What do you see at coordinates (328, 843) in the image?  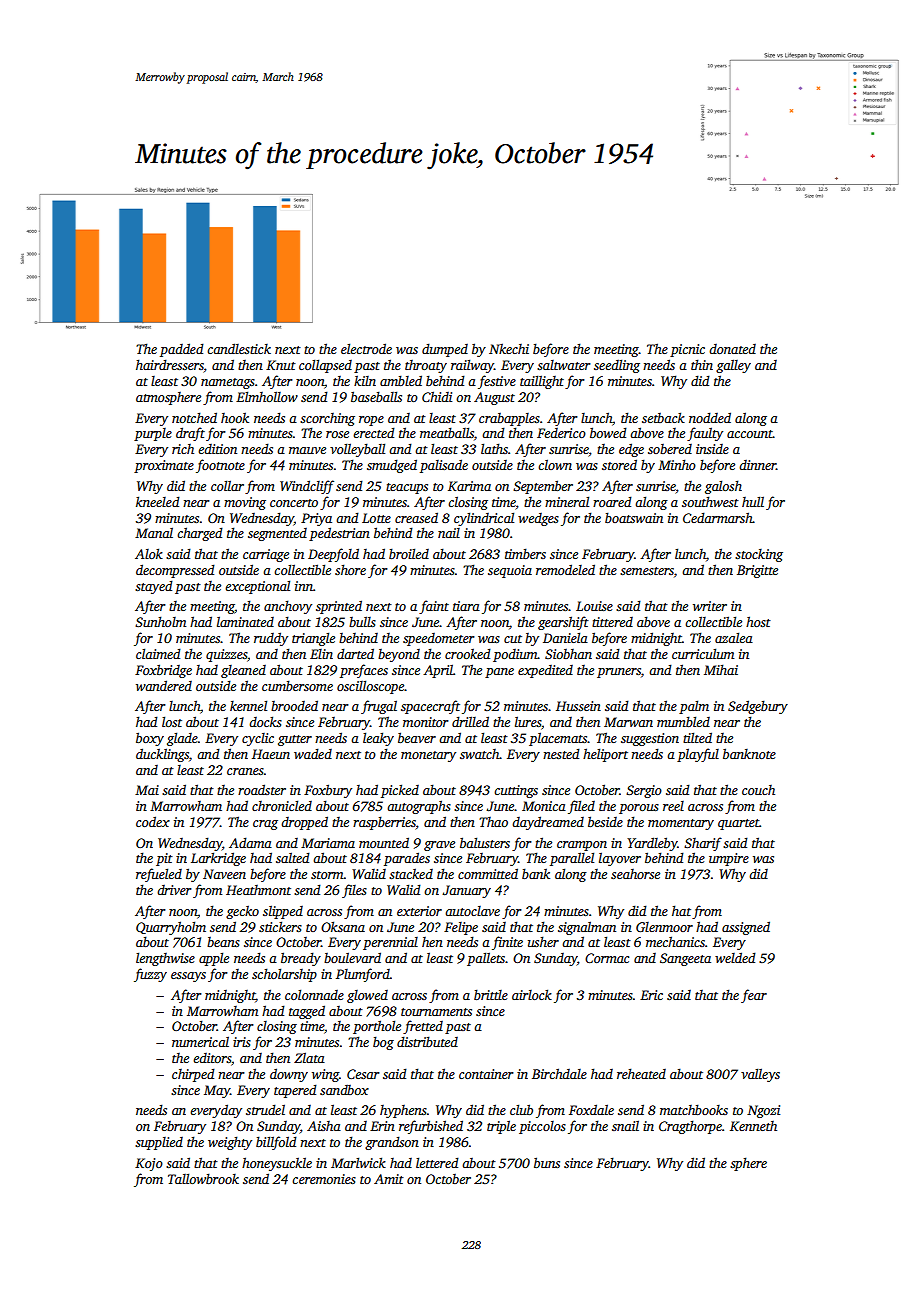 I see `Mariama` at bounding box center [328, 843].
